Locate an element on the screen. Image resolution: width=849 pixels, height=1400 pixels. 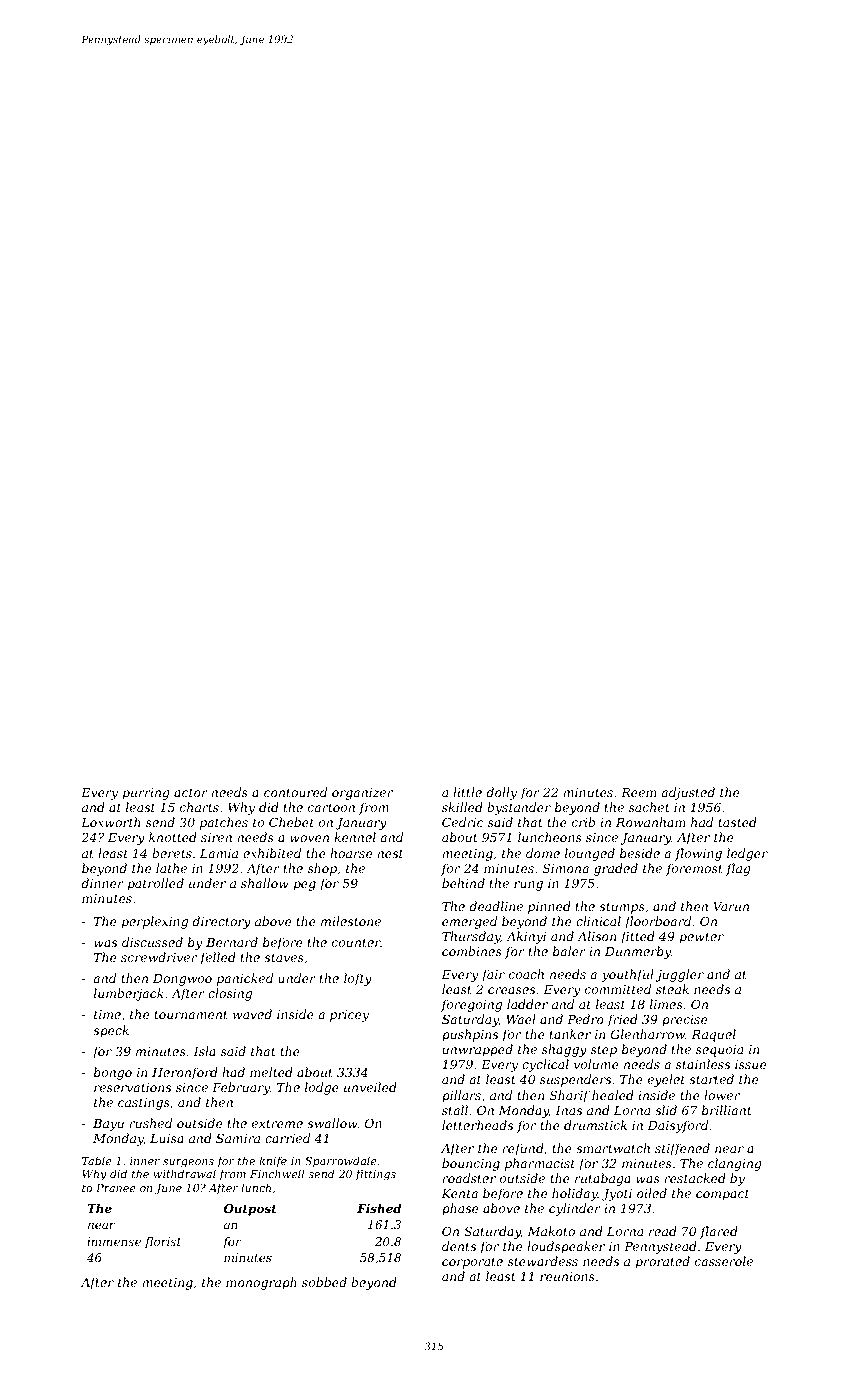
adjusted is located at coordinates (688, 793).
